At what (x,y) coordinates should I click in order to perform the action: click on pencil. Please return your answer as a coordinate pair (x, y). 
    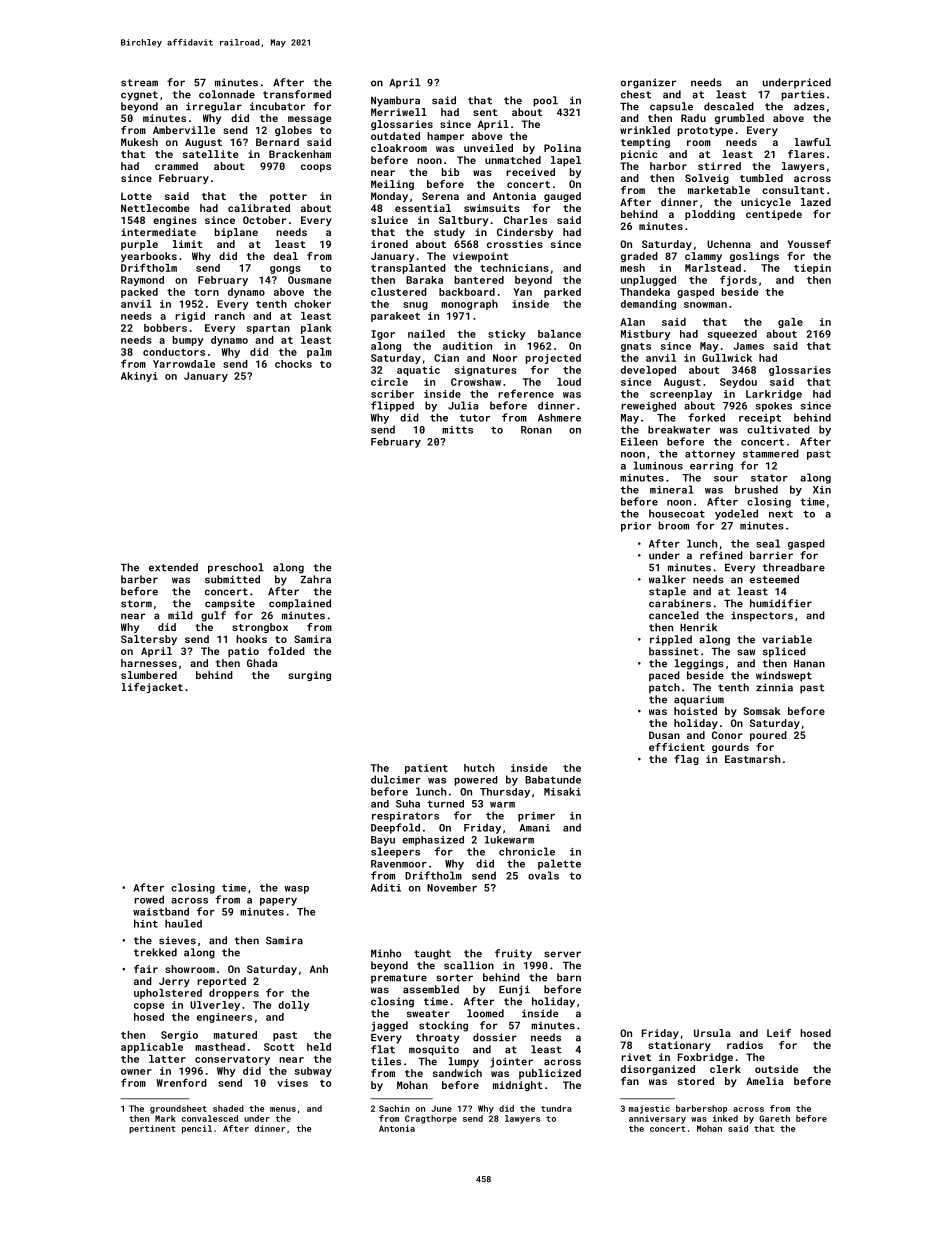
    Looking at the image, I should click on (197, 1129).
